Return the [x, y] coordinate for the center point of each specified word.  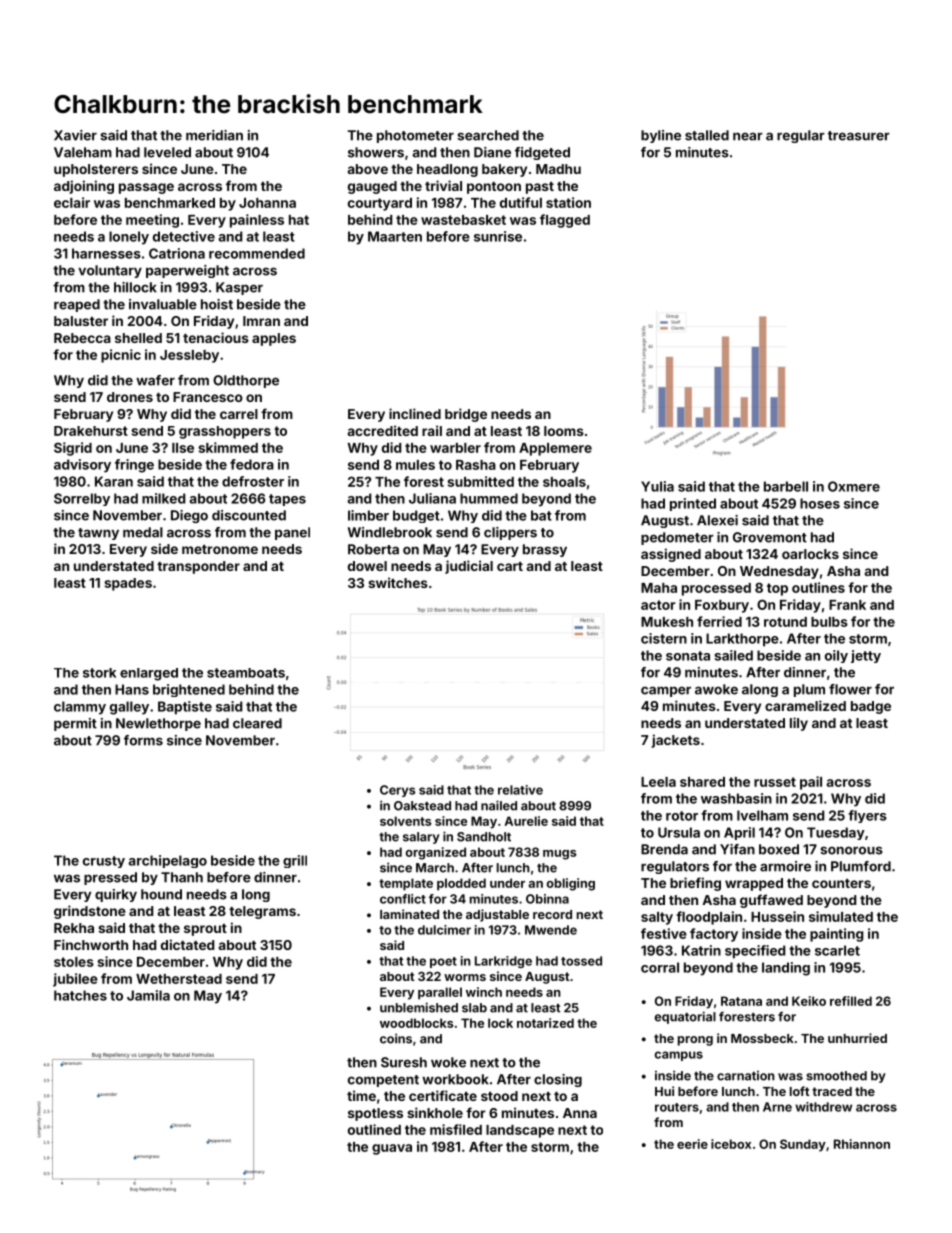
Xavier [75, 135]
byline [661, 136]
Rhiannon [862, 1144]
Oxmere [854, 486]
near [748, 136]
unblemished [419, 1007]
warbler [455, 448]
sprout [205, 930]
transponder [198, 567]
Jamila [148, 995]
